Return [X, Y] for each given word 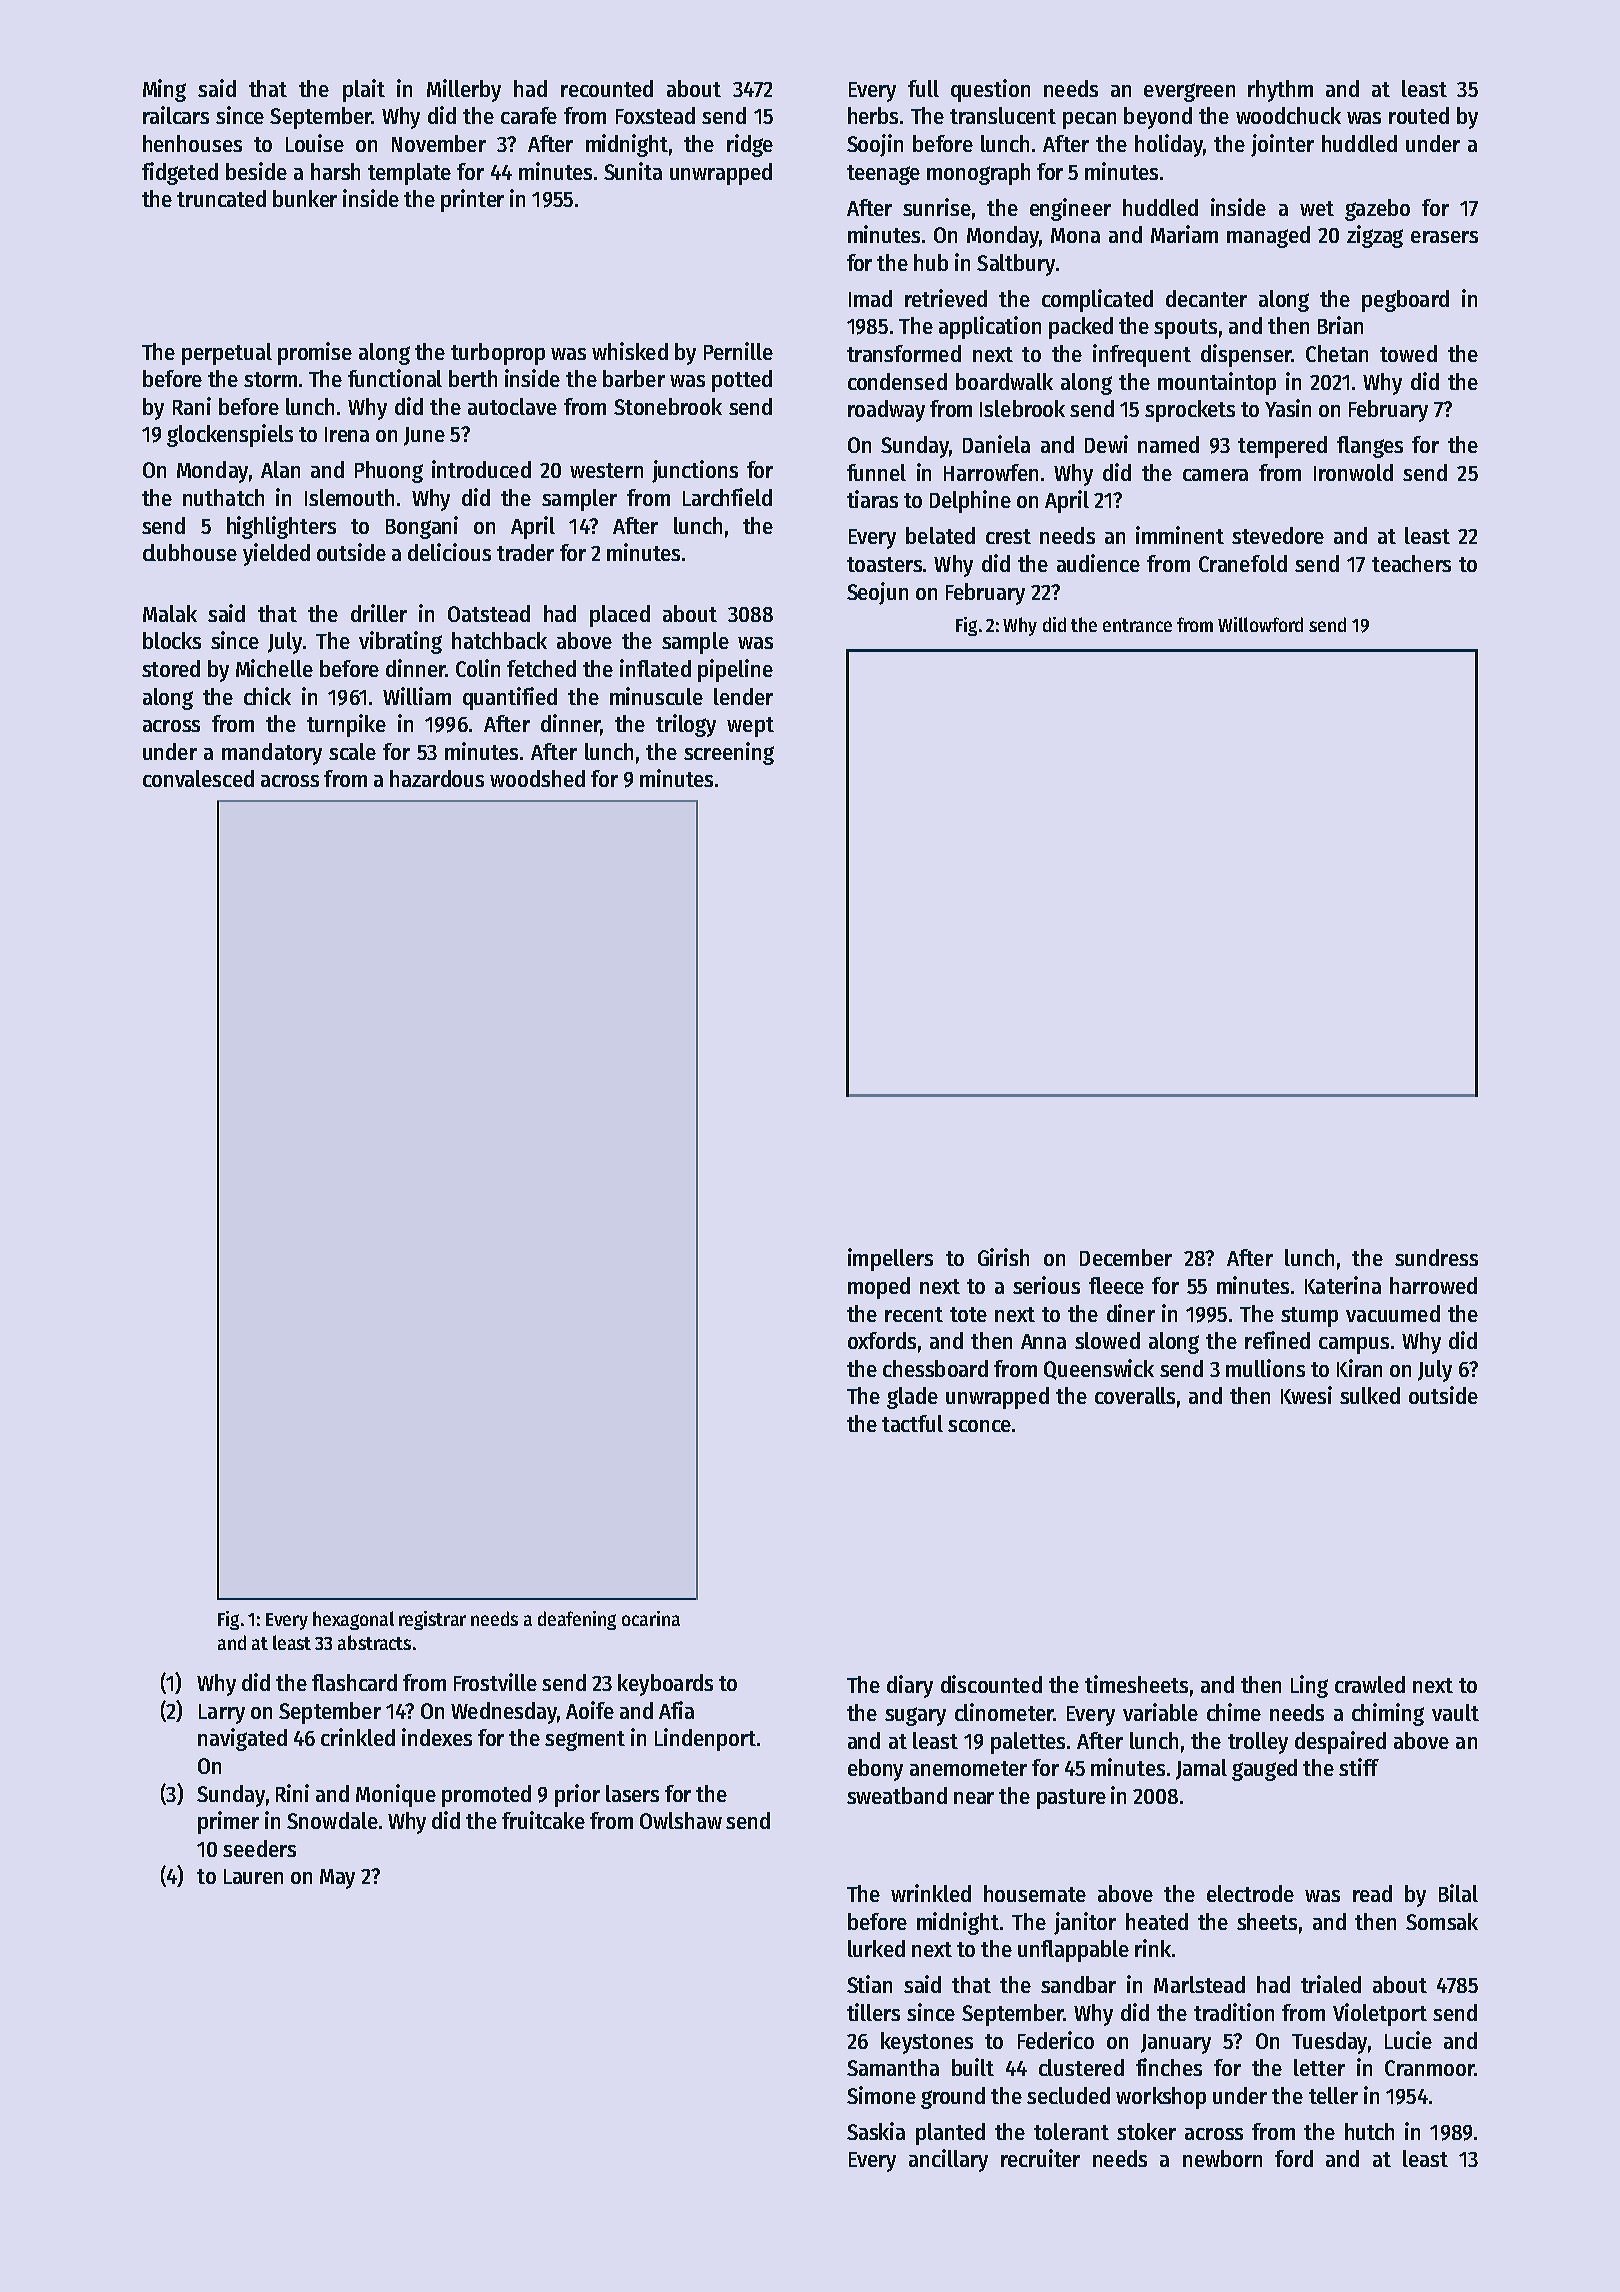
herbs [873, 115]
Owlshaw [681, 1820]
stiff [1359, 1767]
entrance [1137, 625]
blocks [172, 640]
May [337, 1879]
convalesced [198, 778]
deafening [577, 1620]
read [1372, 1893]
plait [364, 90]
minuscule [656, 696]
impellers [890, 1259]
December [1126, 1257]
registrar [432, 1620]
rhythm [1280, 91]
